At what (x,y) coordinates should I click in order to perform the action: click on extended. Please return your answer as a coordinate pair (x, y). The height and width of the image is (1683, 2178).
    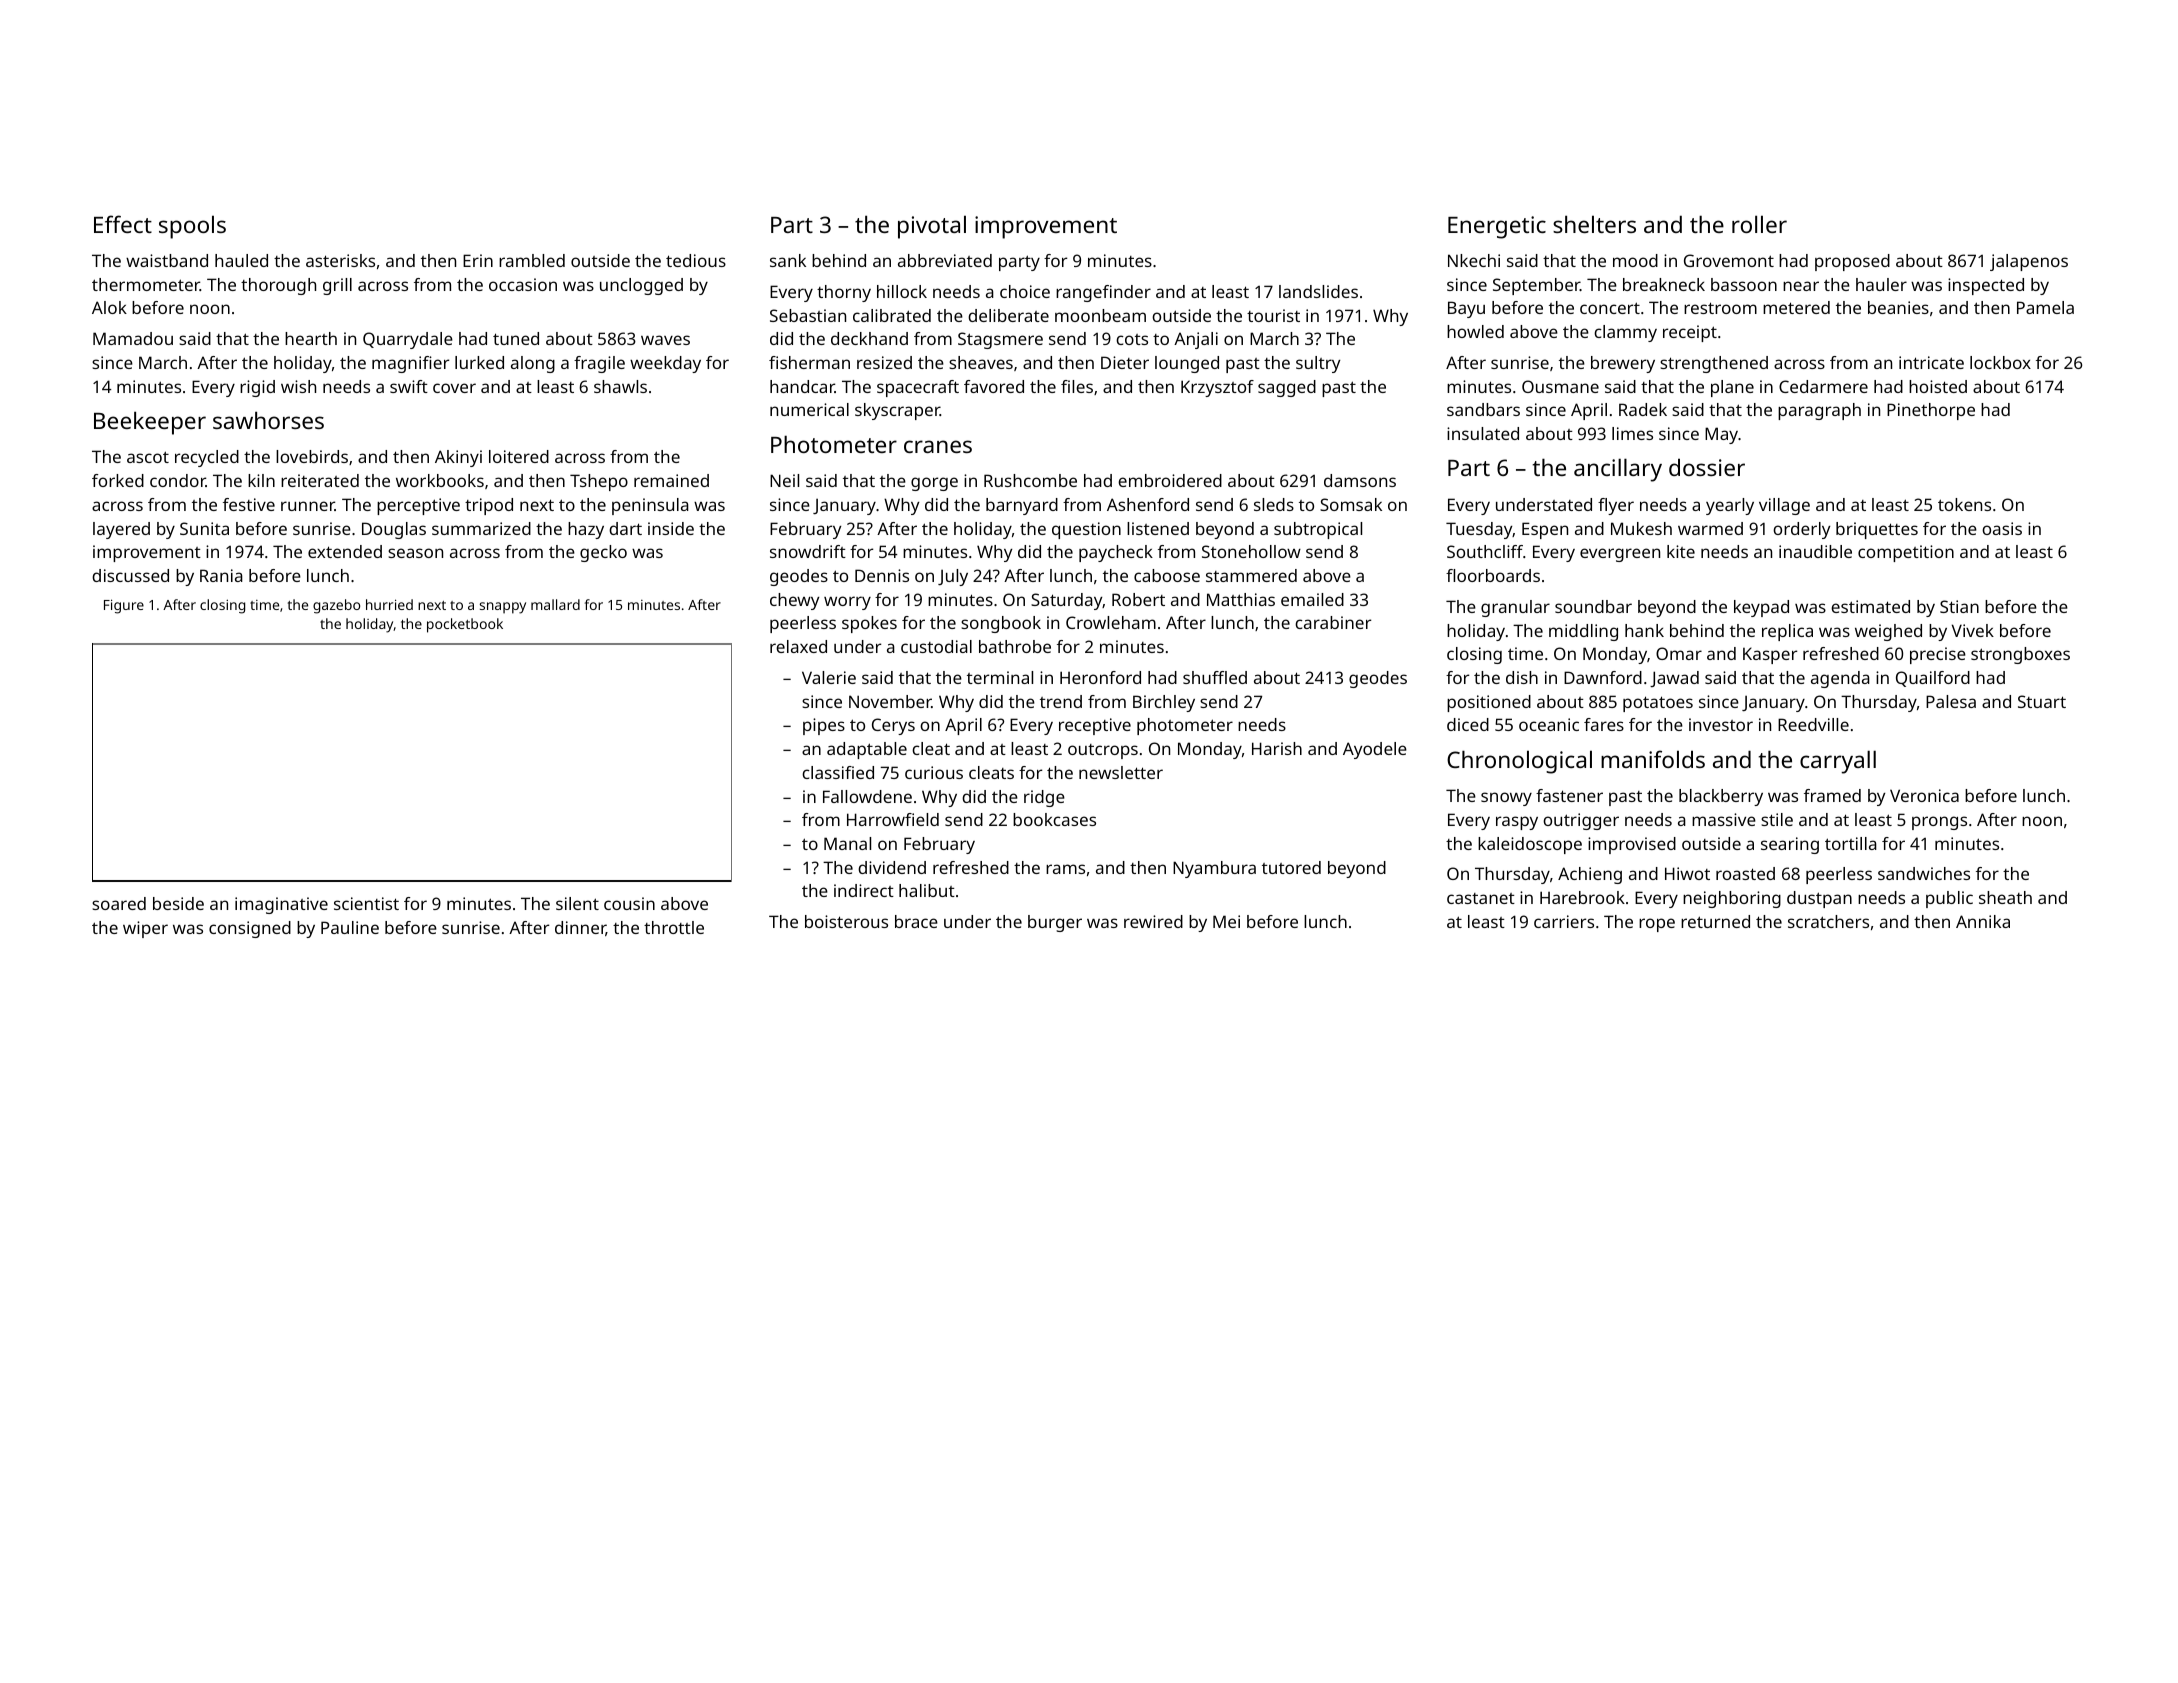
    Looking at the image, I should click on (345, 551).
